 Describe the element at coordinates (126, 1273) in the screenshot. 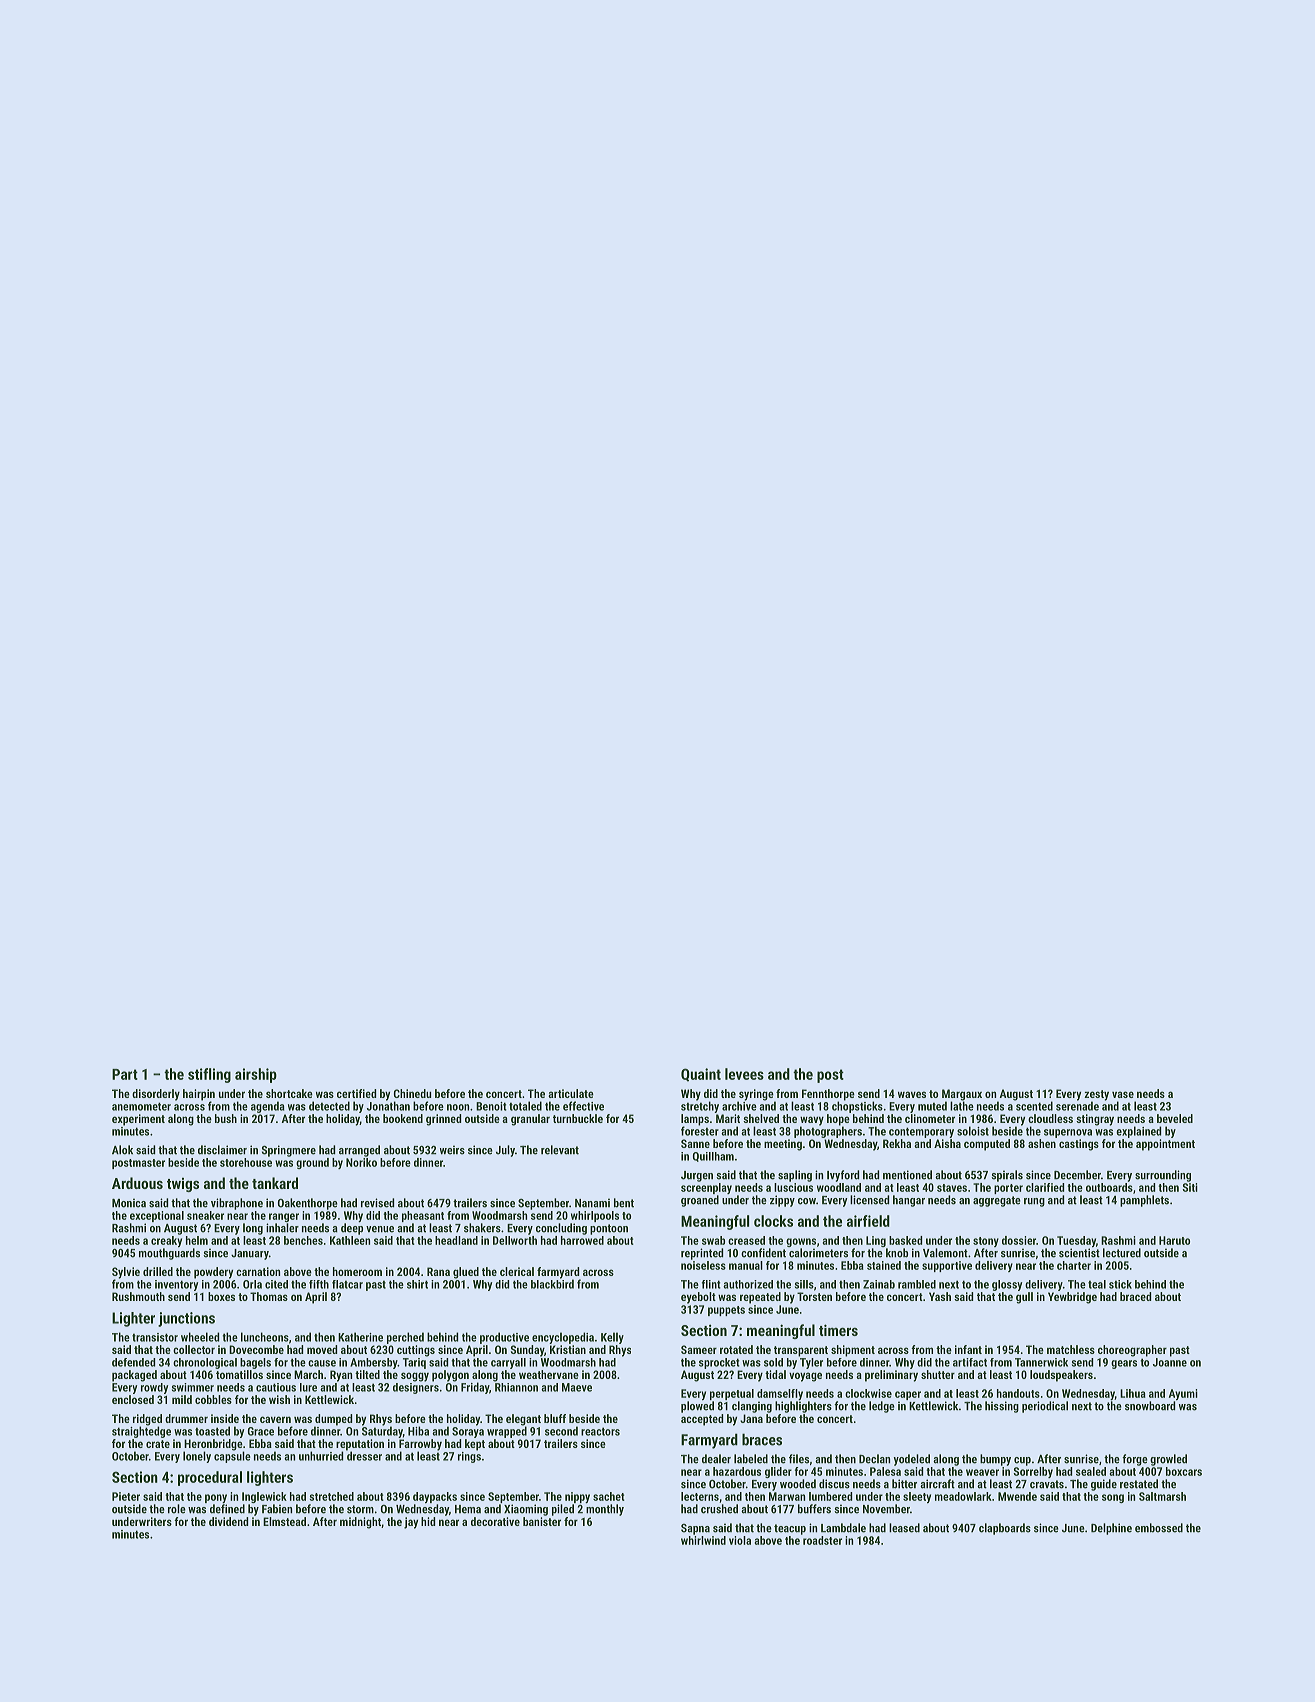

I see `Sylvie` at that location.
